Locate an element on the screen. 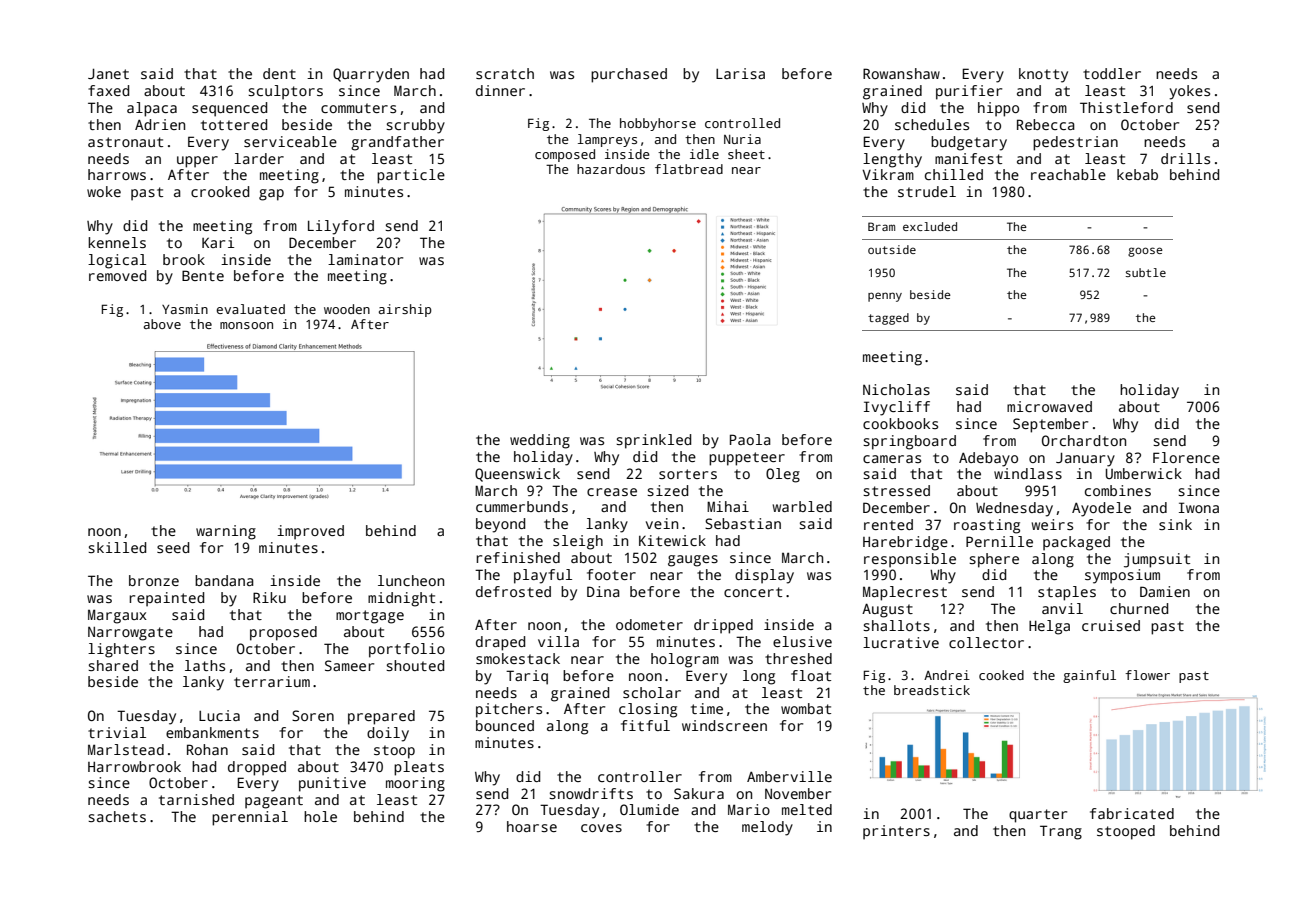 This screenshot has width=1308, height=924. Rowanshaw is located at coordinates (901, 73).
